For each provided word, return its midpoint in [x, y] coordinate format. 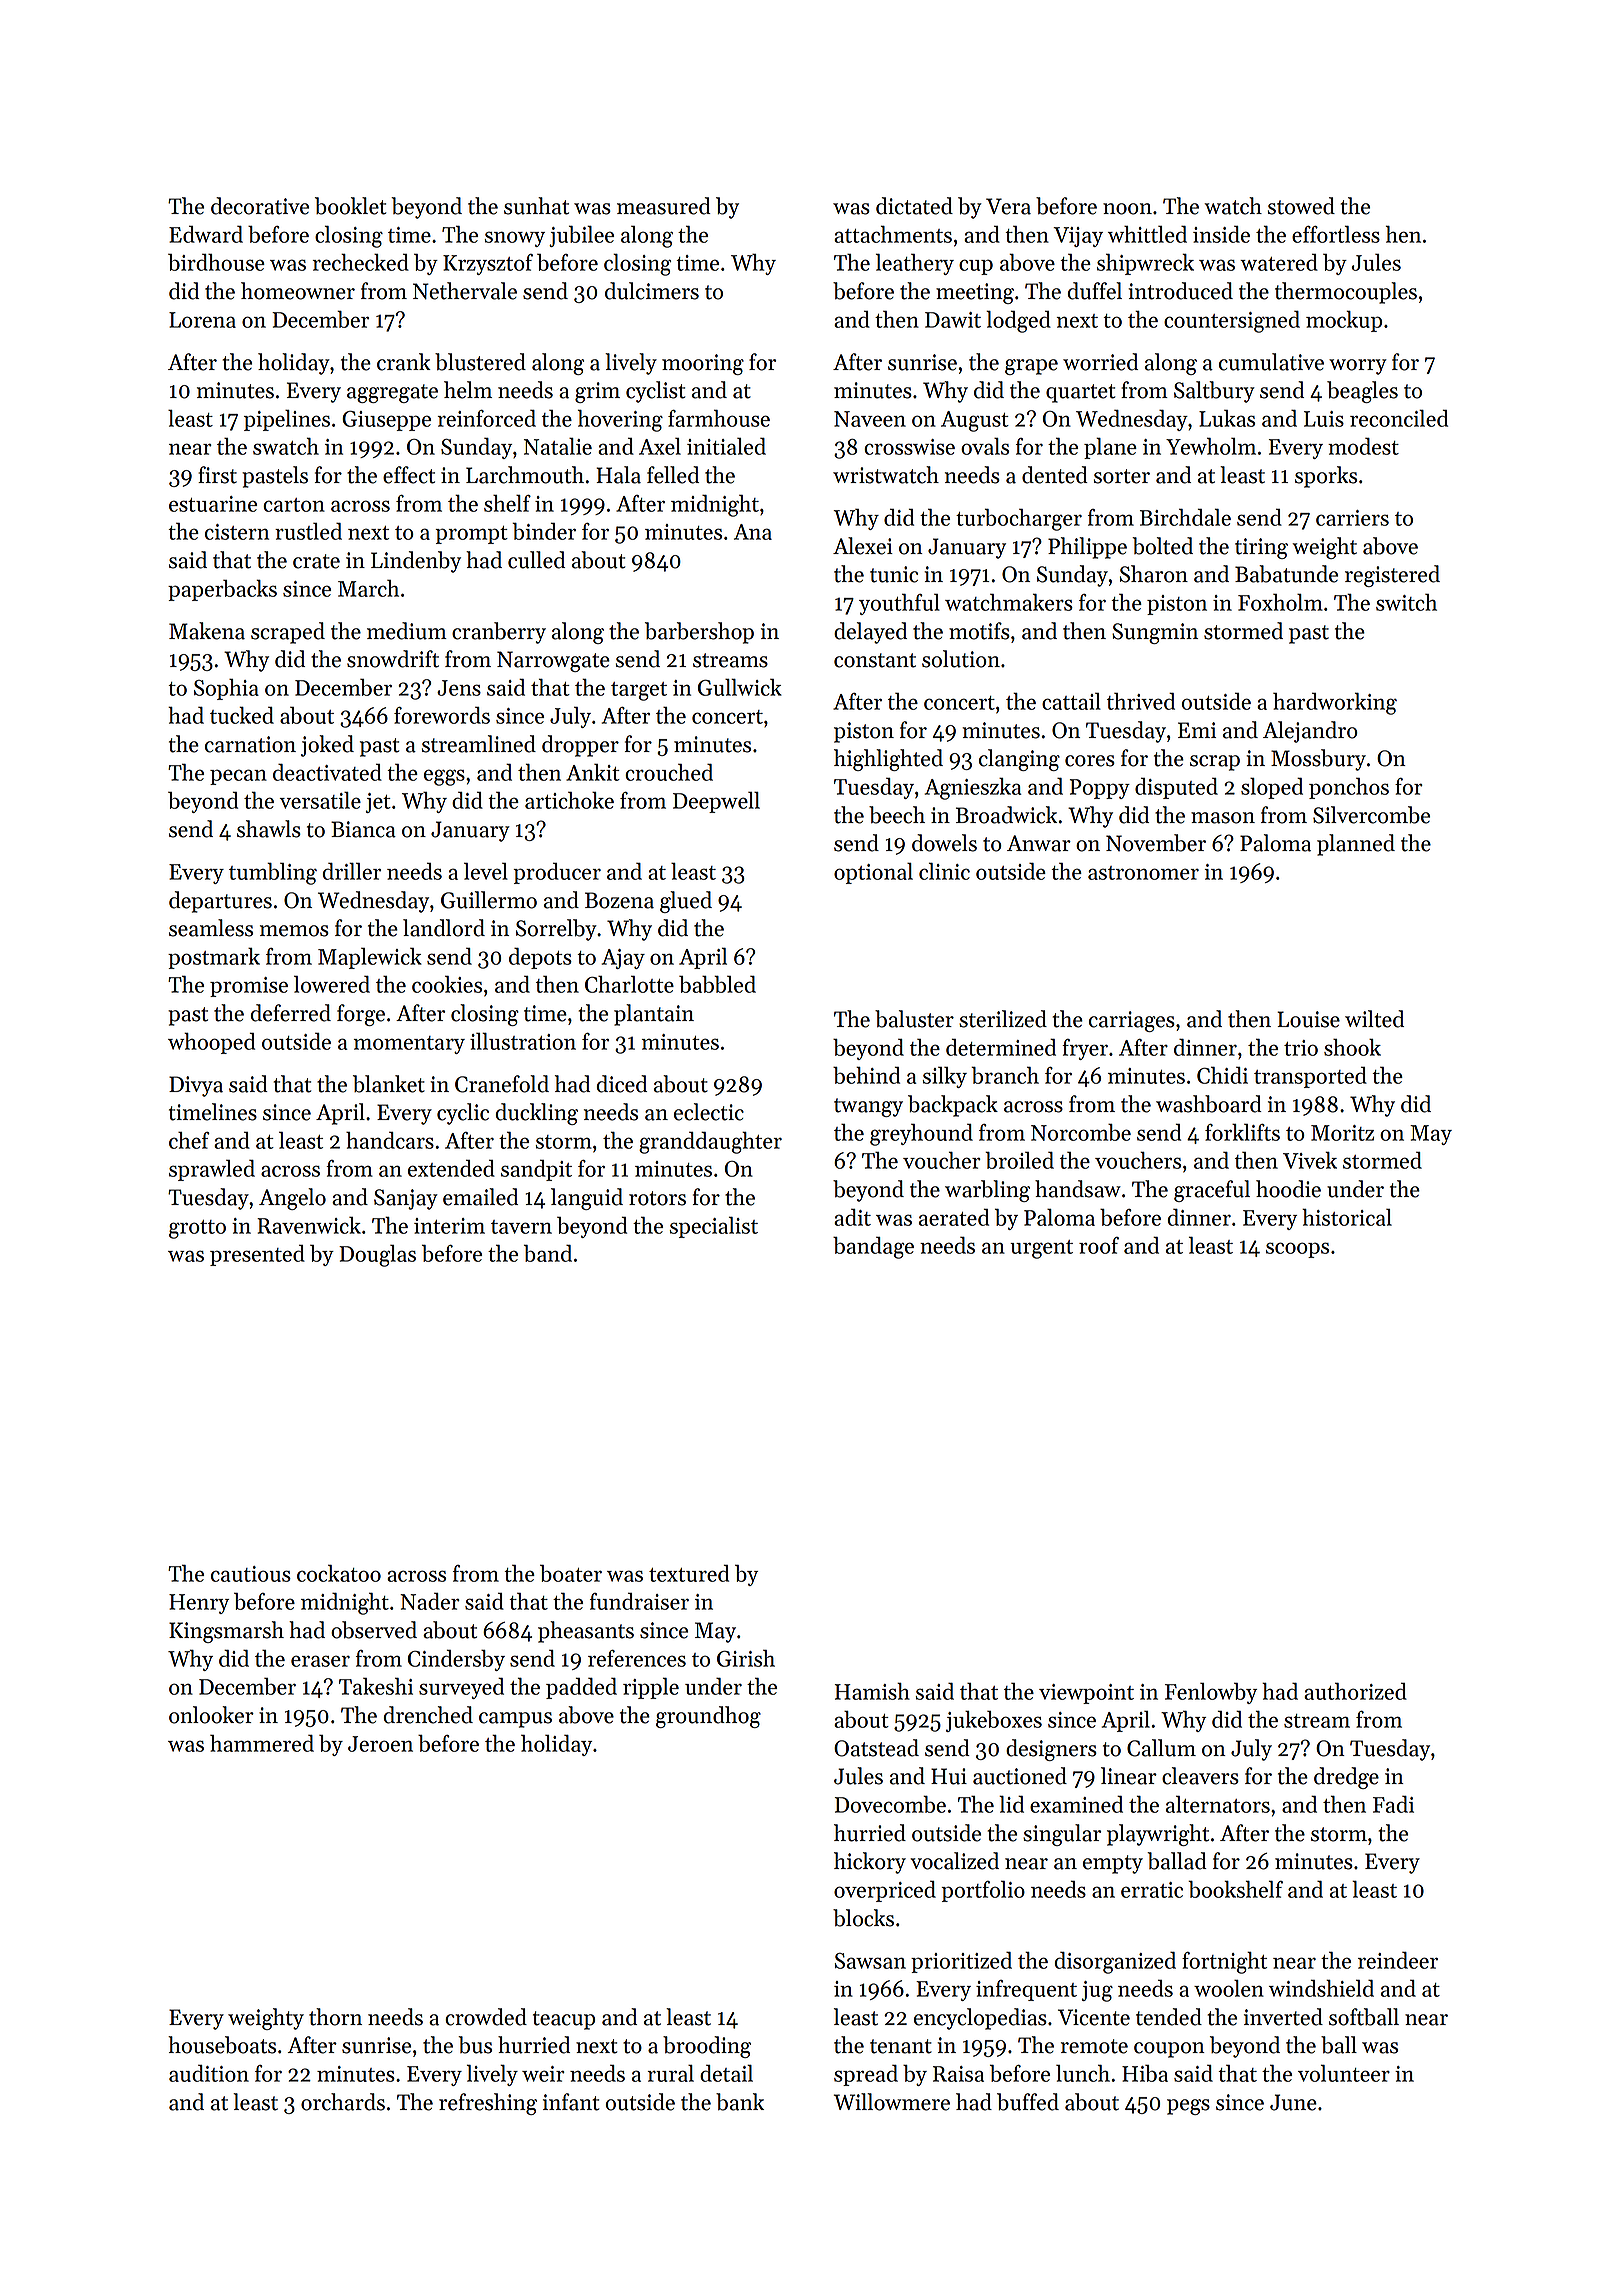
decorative [260, 206]
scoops [1297, 1250]
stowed [1301, 206]
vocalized [954, 1861]
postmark [214, 958]
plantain [654, 1015]
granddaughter [710, 1142]
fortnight [1224, 1962]
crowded [486, 2017]
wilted [1374, 1019]
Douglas [377, 1256]
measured [664, 206]
